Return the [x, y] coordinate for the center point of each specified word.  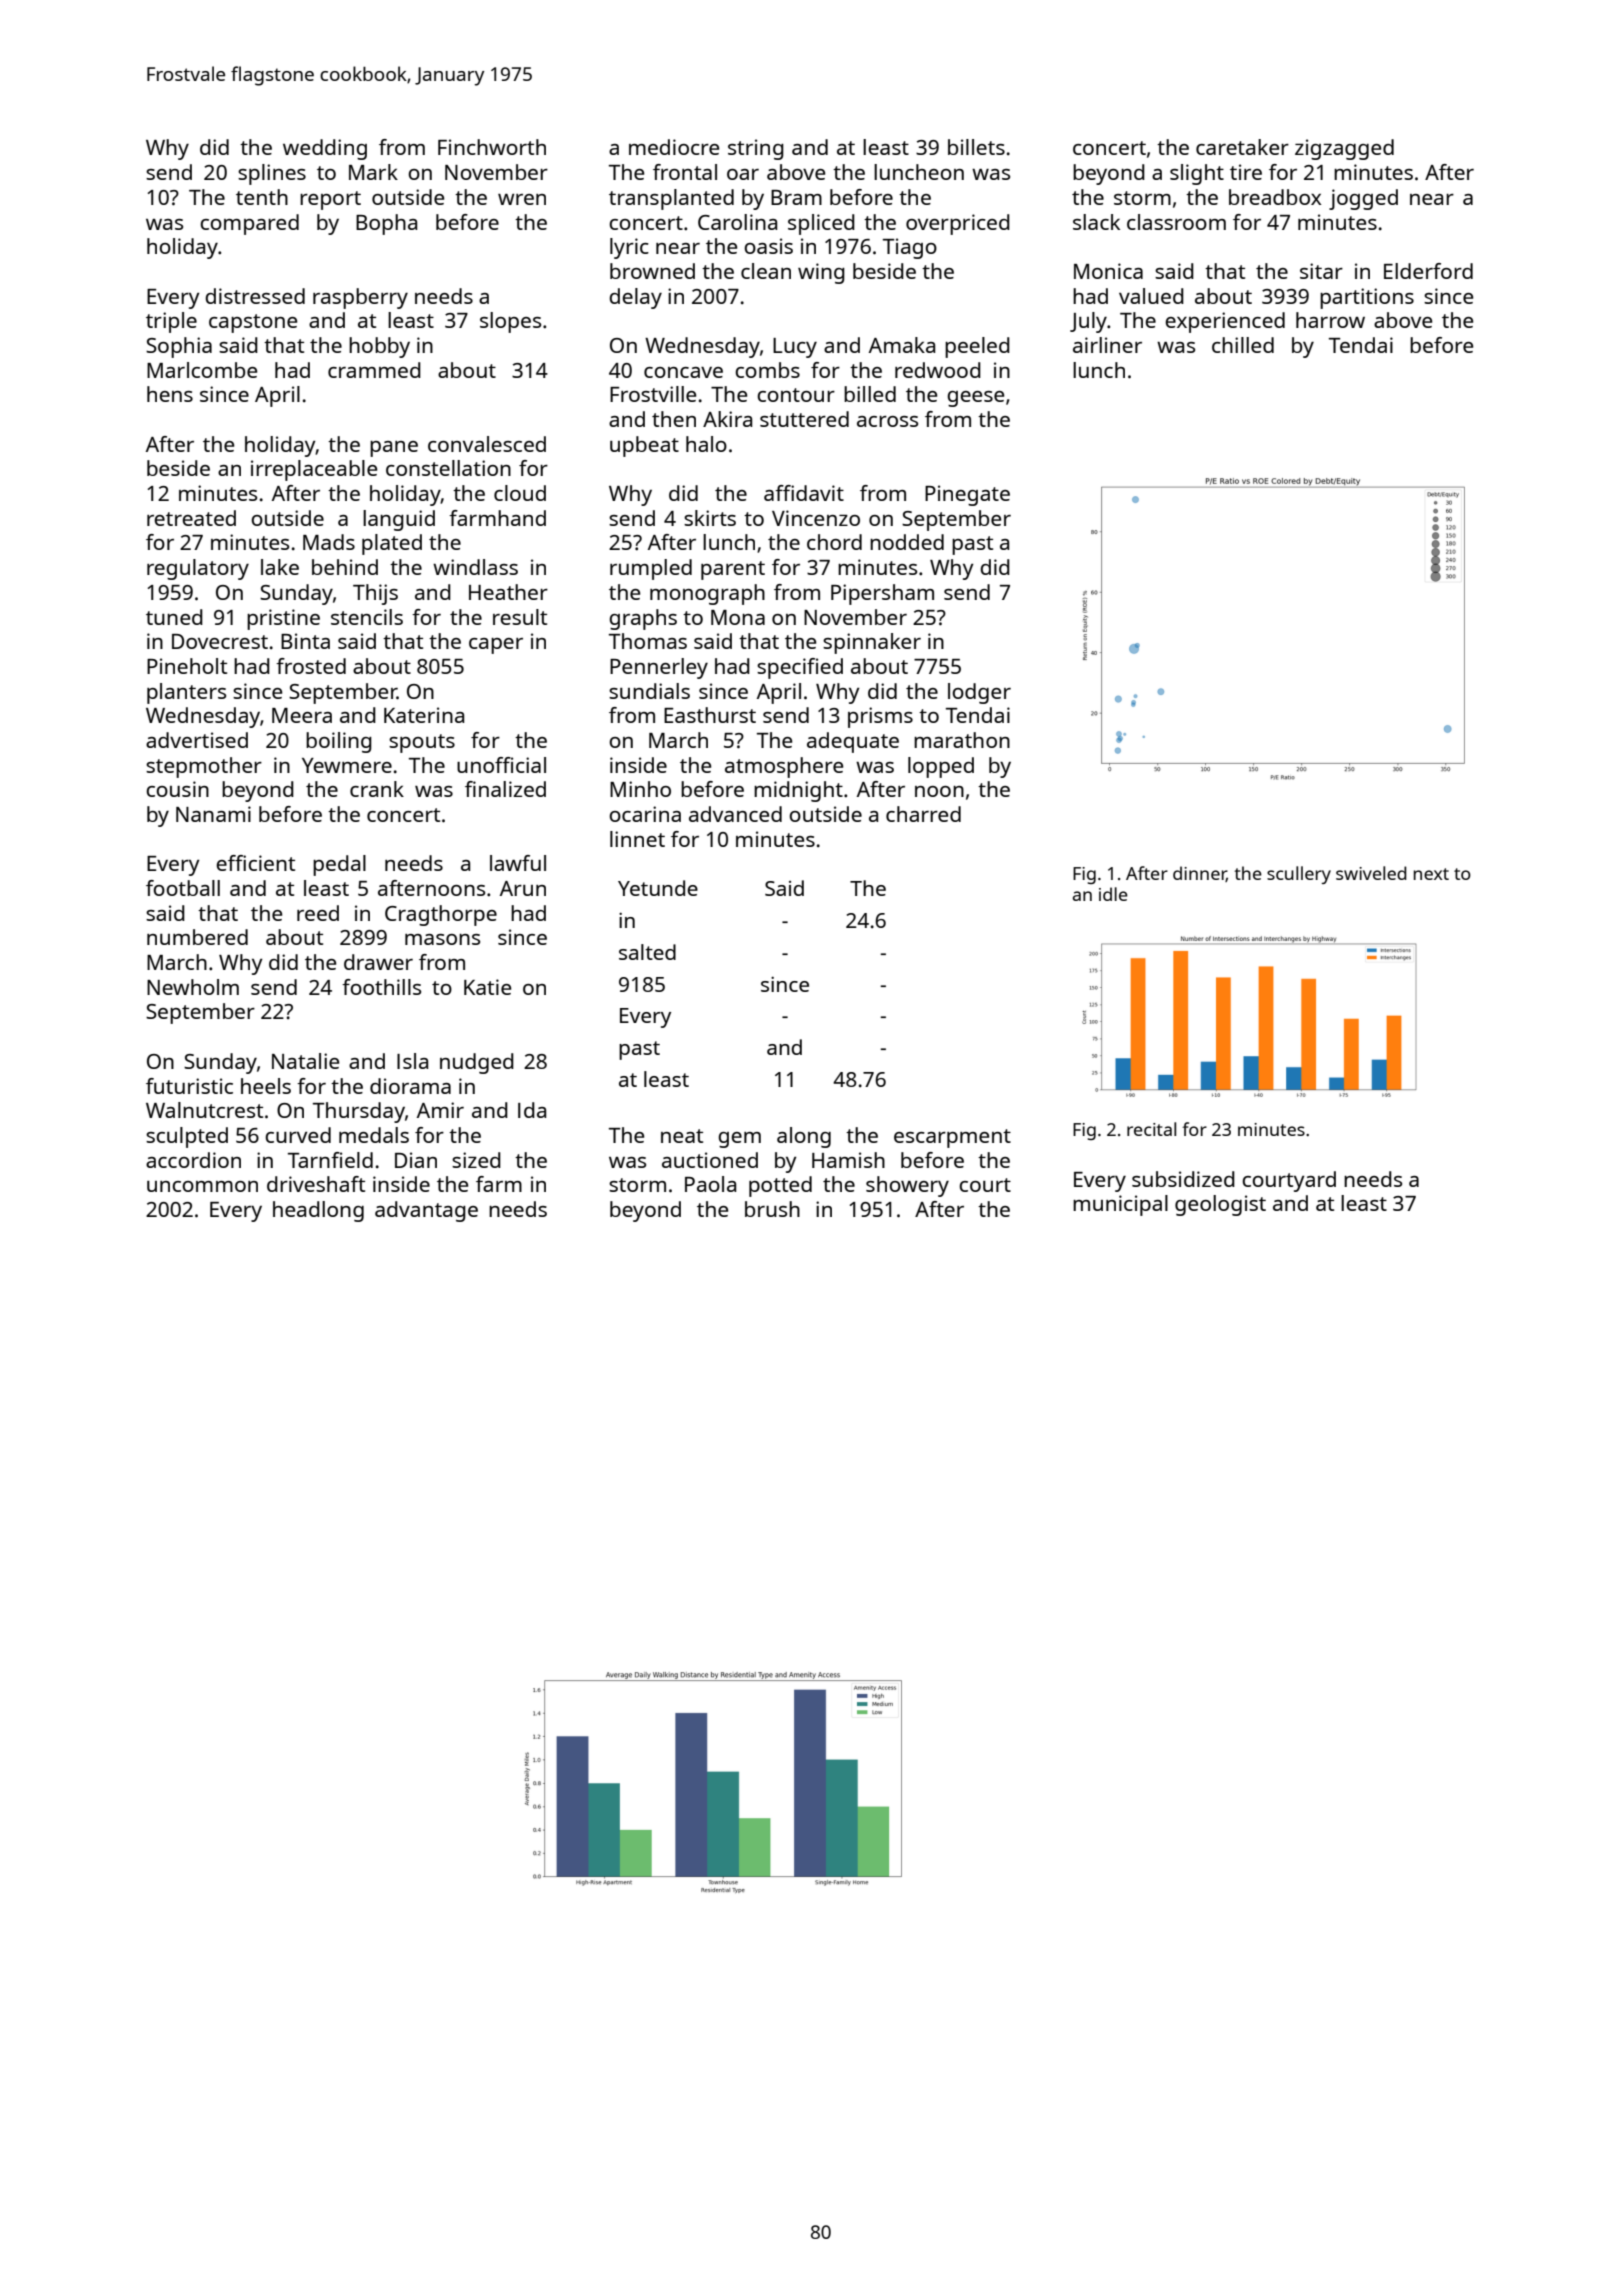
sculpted [187, 1137]
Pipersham [882, 594]
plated [392, 544]
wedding [325, 149]
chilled [1243, 345]
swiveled [1371, 873]
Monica [1108, 271]
